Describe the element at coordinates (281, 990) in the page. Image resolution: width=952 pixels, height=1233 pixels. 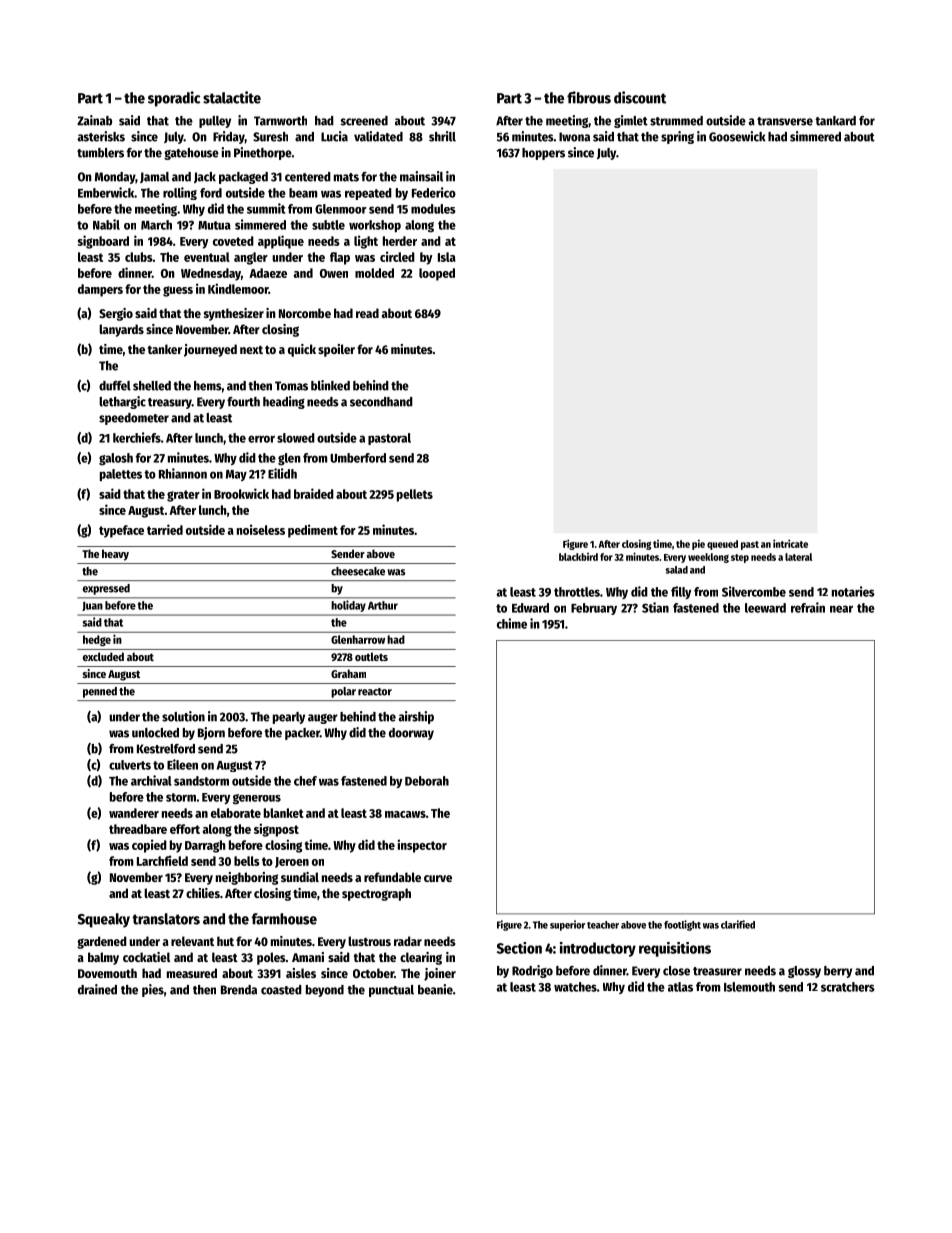
I see `coasted` at that location.
